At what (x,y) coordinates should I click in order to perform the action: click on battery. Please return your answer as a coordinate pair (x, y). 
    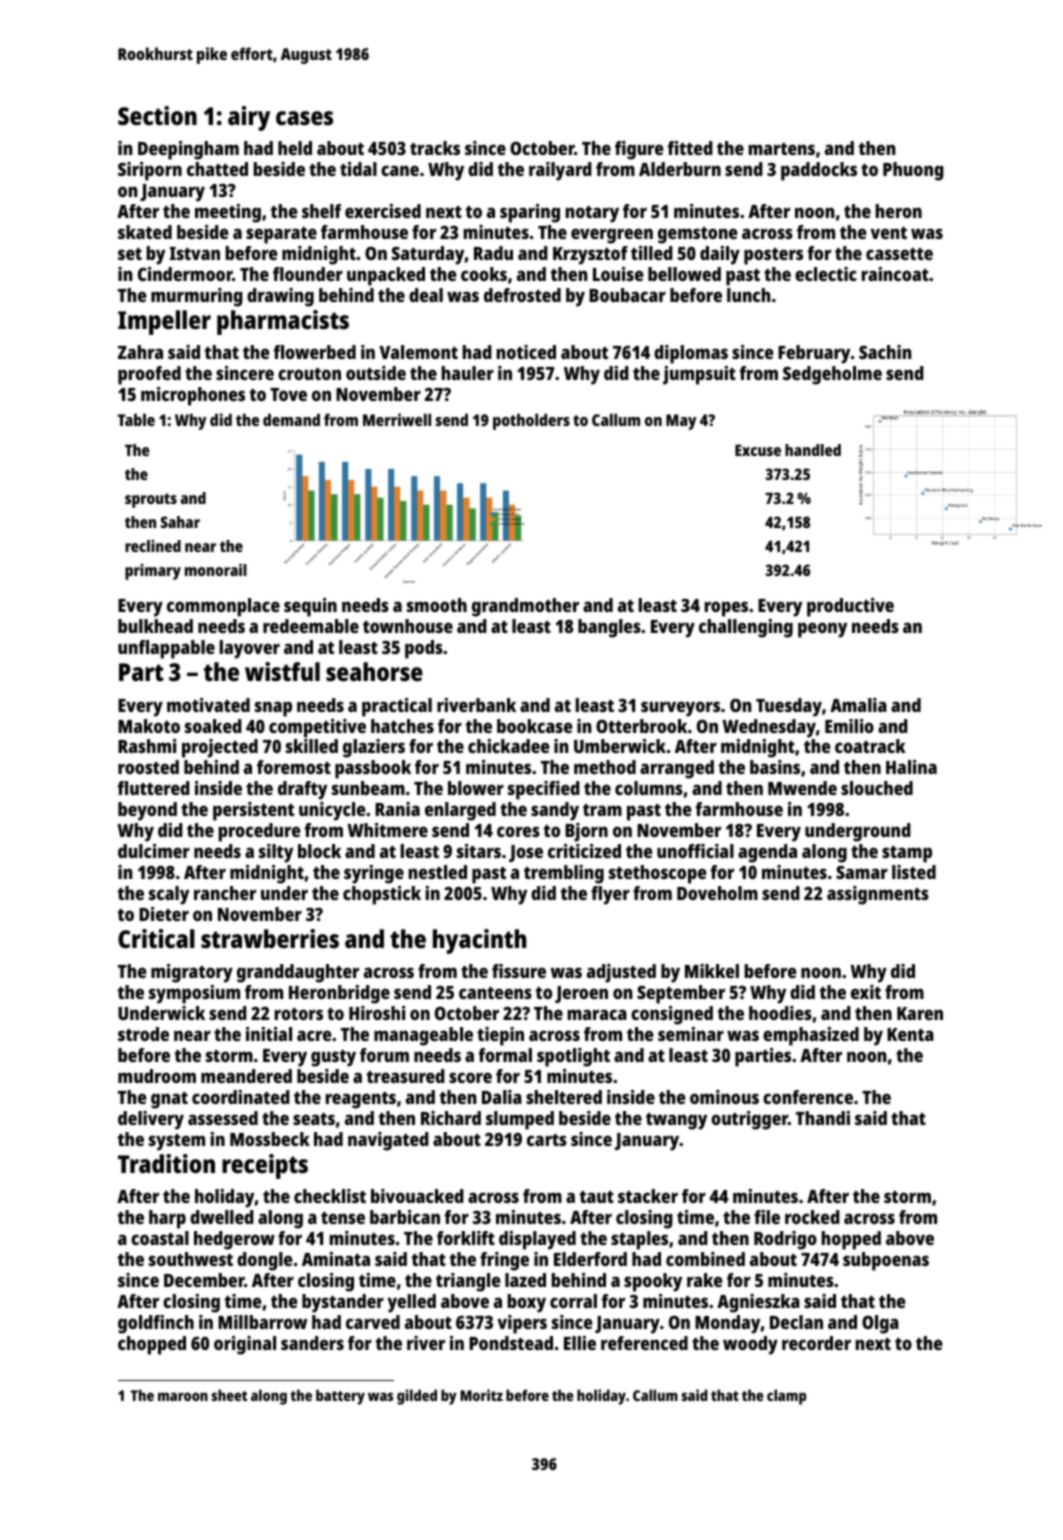
    Looking at the image, I should click on (340, 1397).
